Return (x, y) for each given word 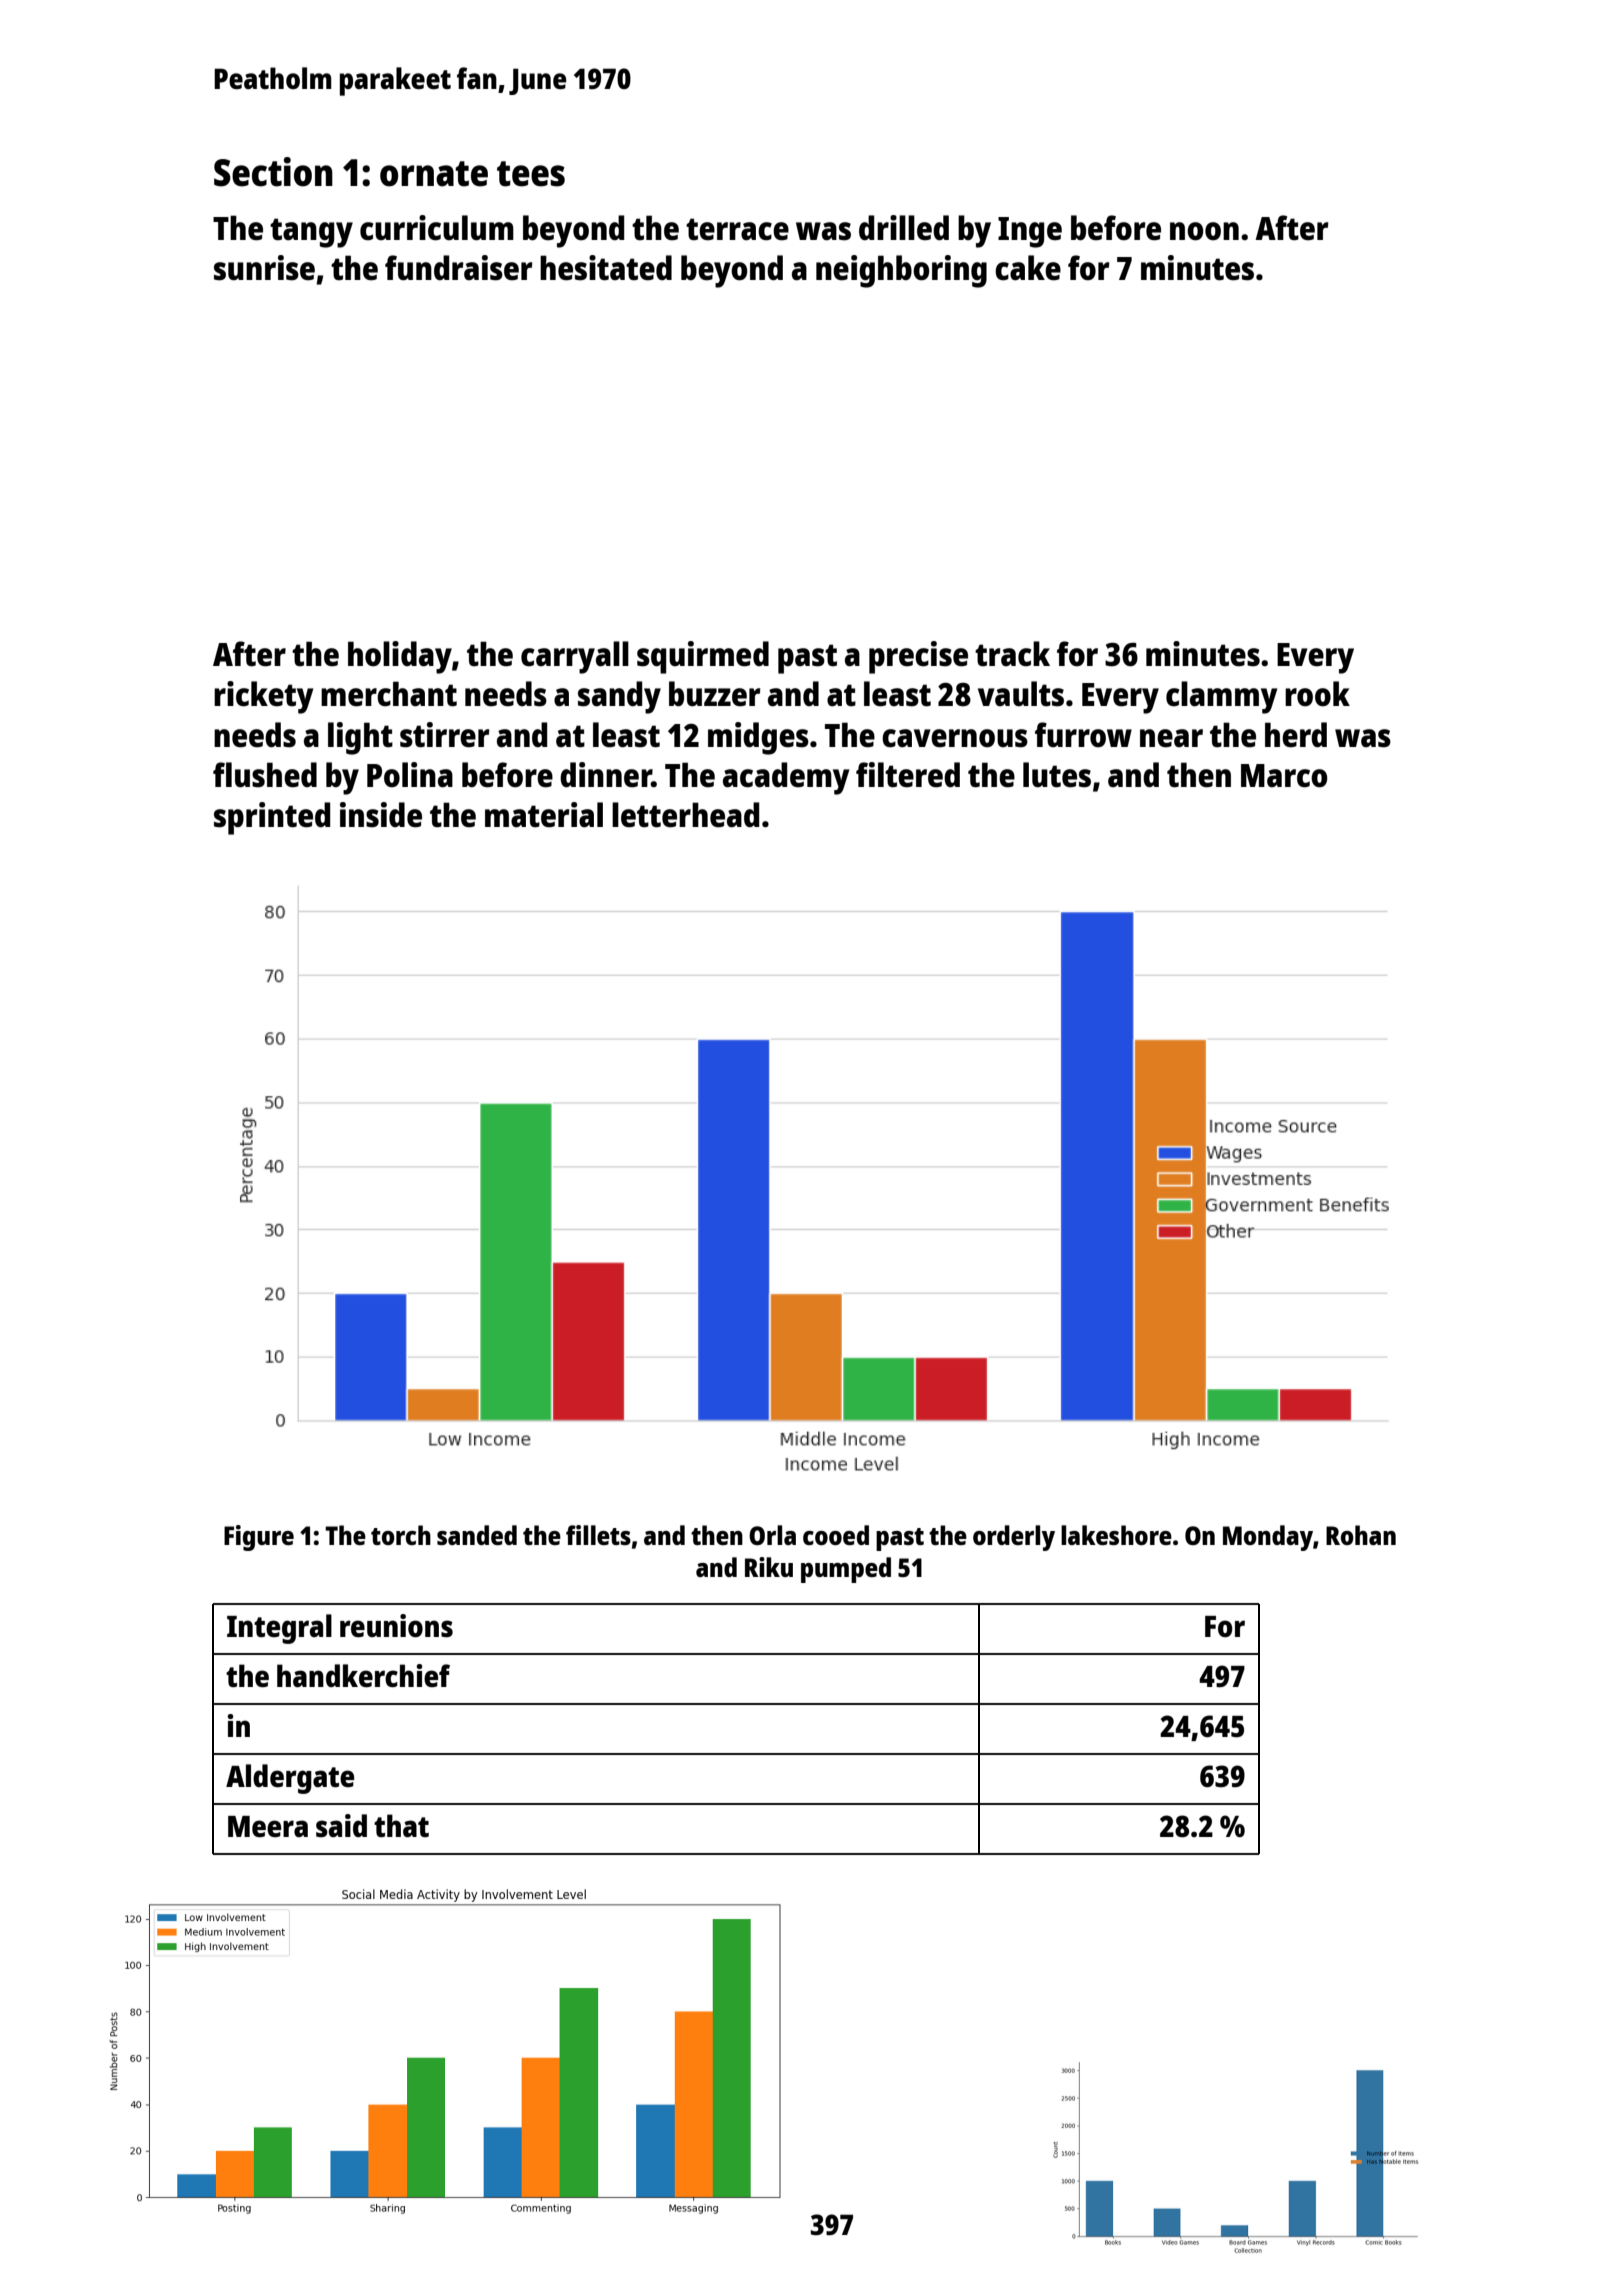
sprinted (272, 818)
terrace (737, 229)
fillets (598, 1535)
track (1012, 654)
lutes (1057, 775)
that (401, 1825)
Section (273, 172)
